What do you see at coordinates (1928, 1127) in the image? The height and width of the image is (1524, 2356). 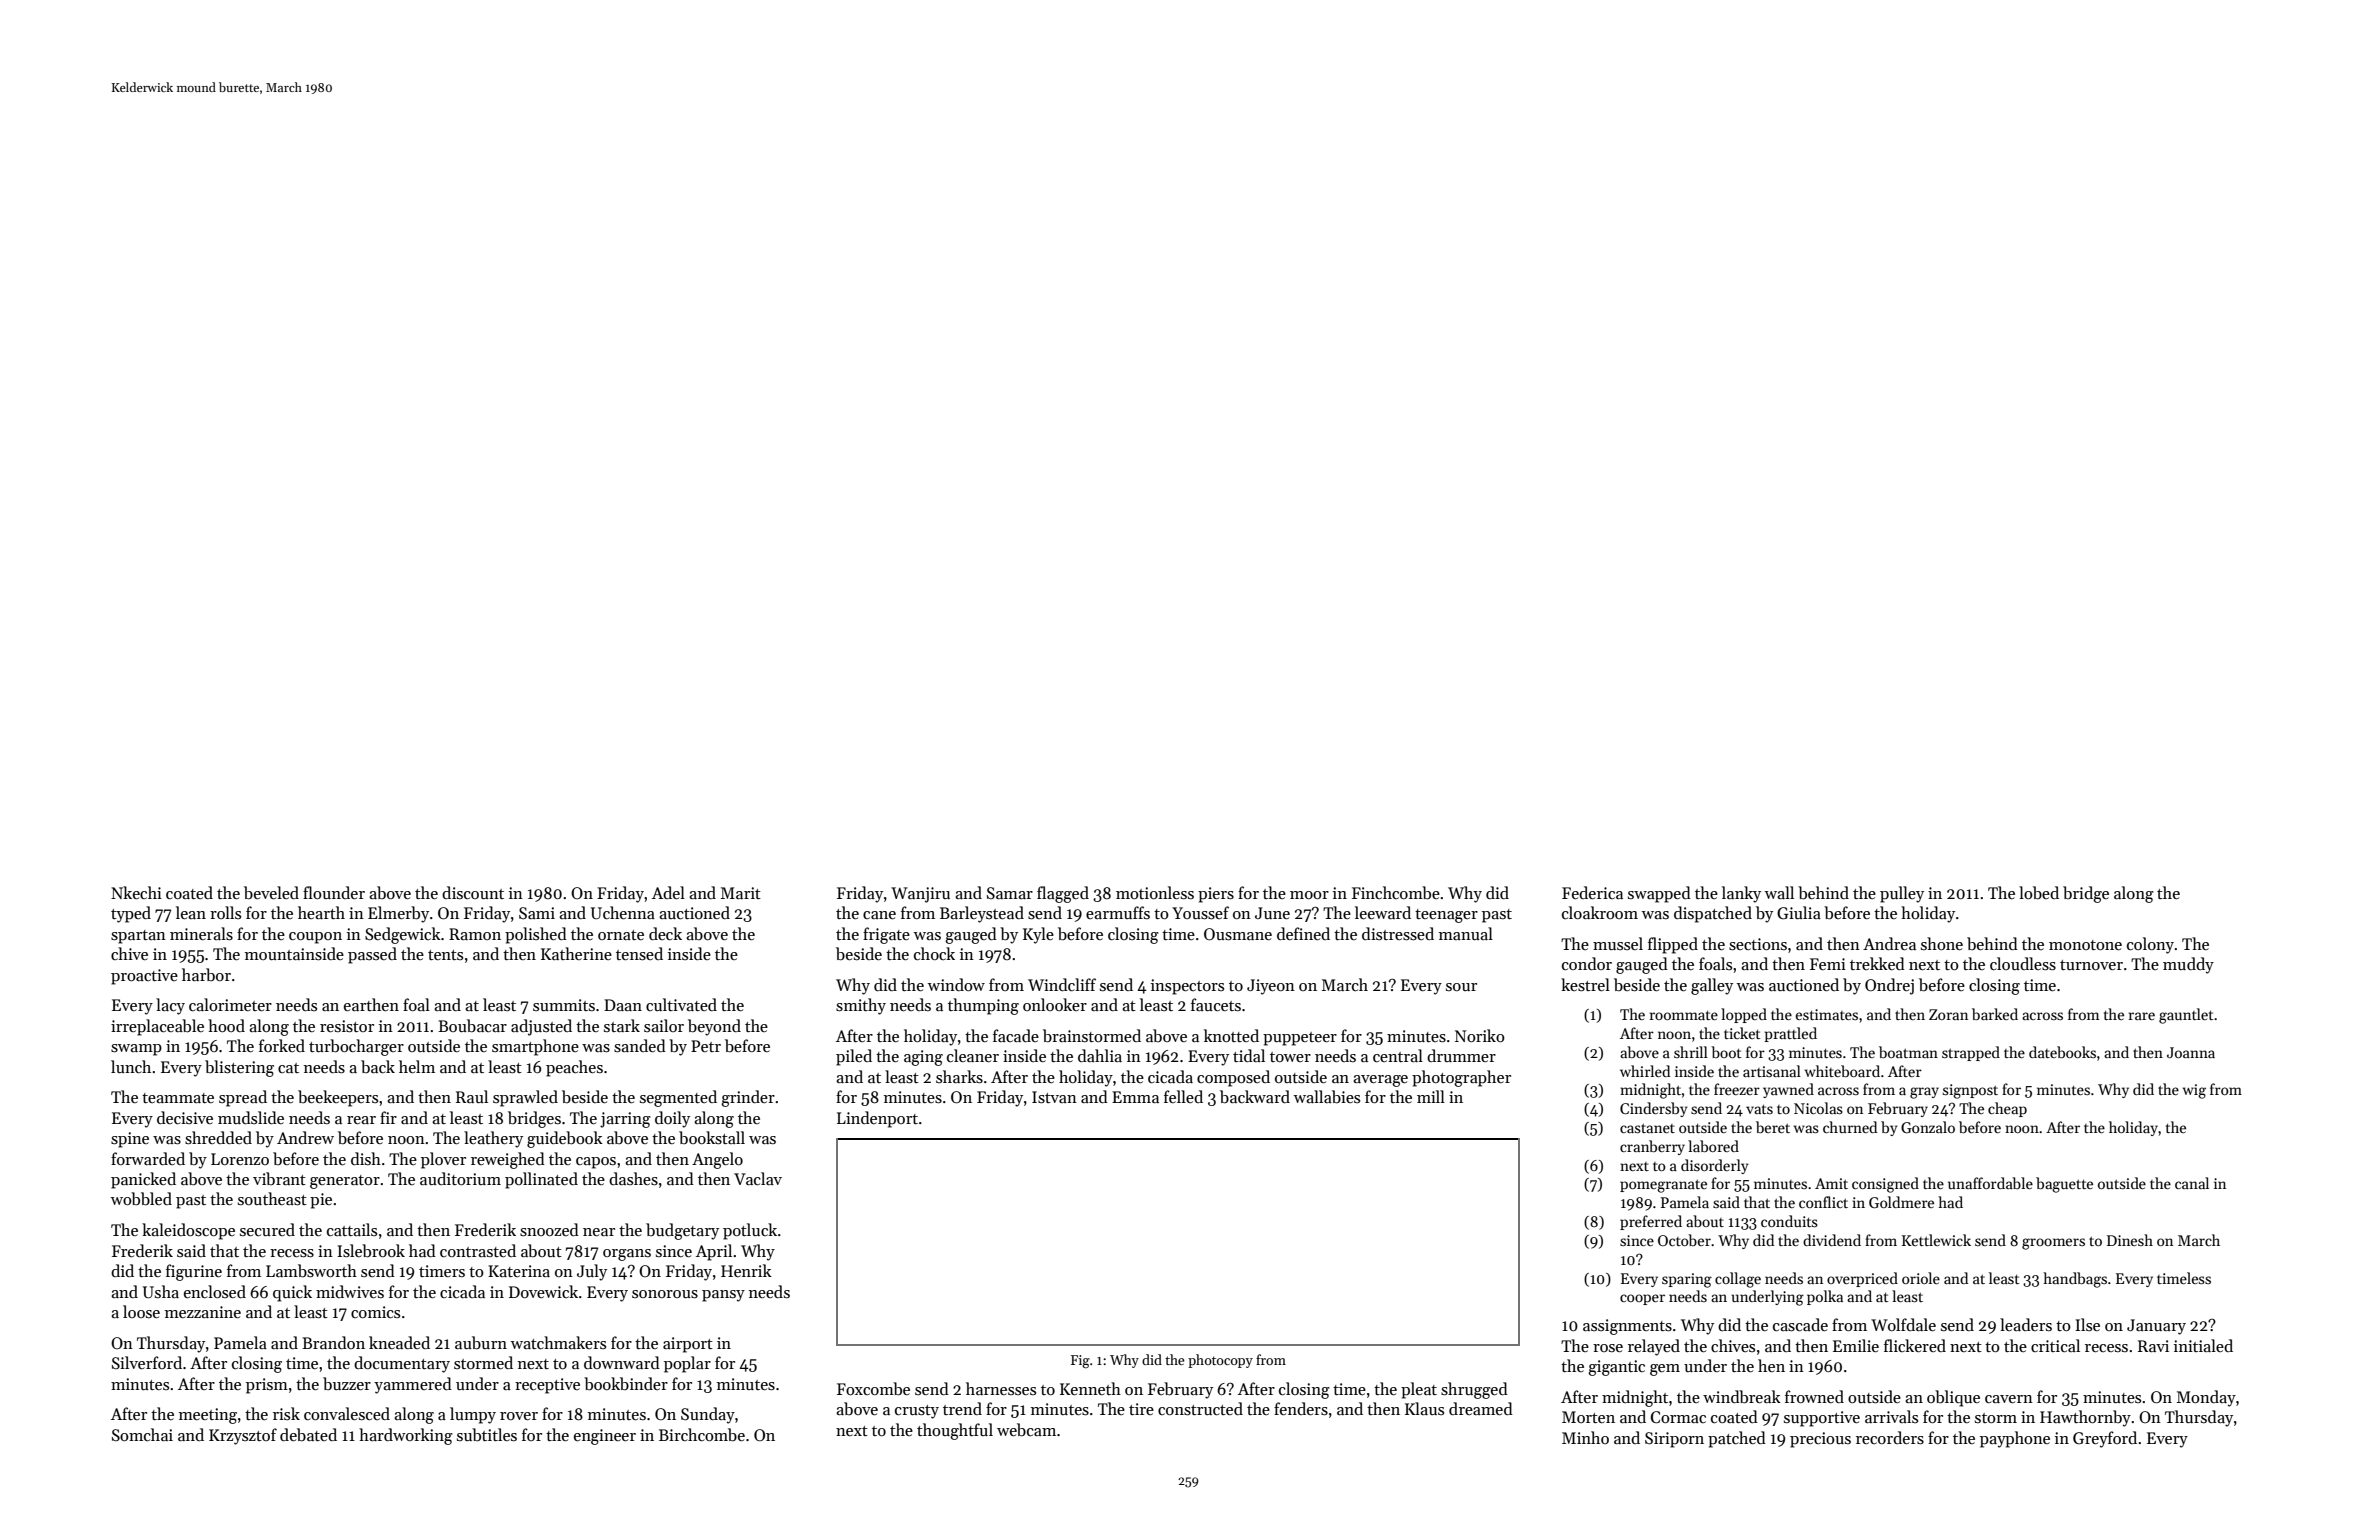 I see `Gonzalo` at bounding box center [1928, 1127].
